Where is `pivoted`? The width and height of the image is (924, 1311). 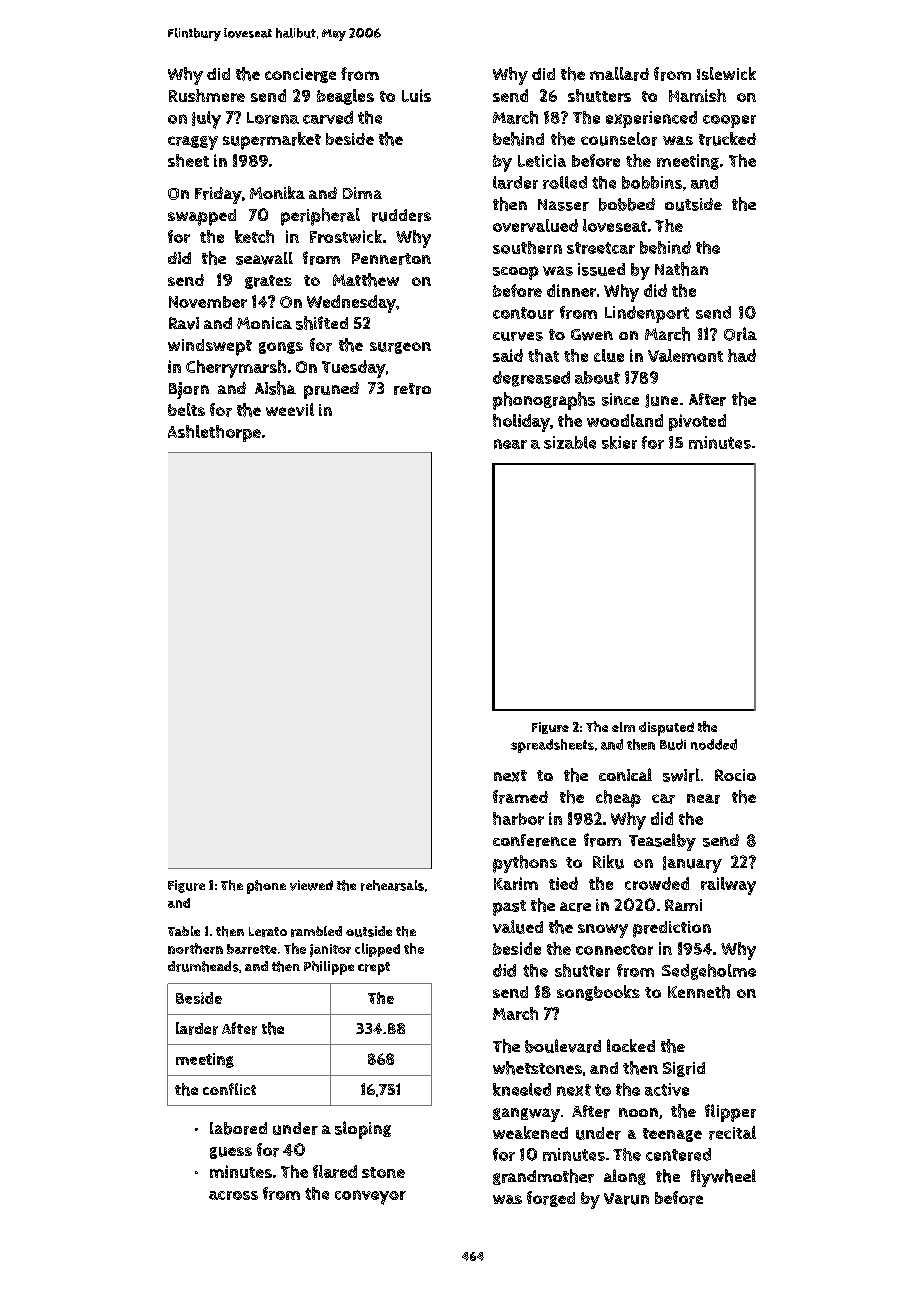
pivoted is located at coordinates (697, 422).
